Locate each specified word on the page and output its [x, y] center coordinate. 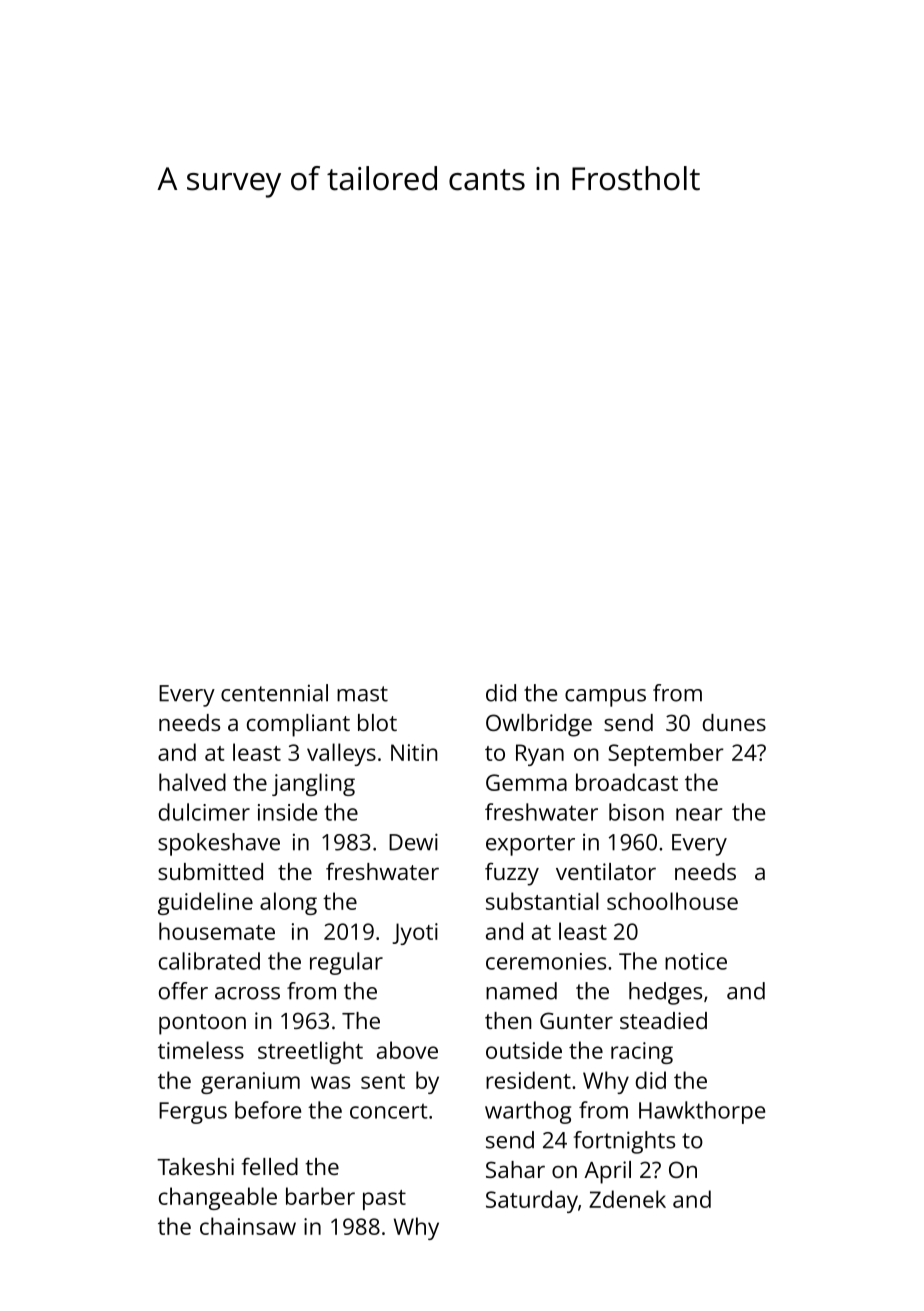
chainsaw [248, 1226]
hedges [665, 993]
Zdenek [627, 1199]
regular [346, 963]
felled [270, 1166]
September [666, 754]
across [247, 993]
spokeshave [219, 844]
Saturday [532, 1201]
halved [192, 782]
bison [636, 812]
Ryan [540, 755]
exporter [530, 845]
